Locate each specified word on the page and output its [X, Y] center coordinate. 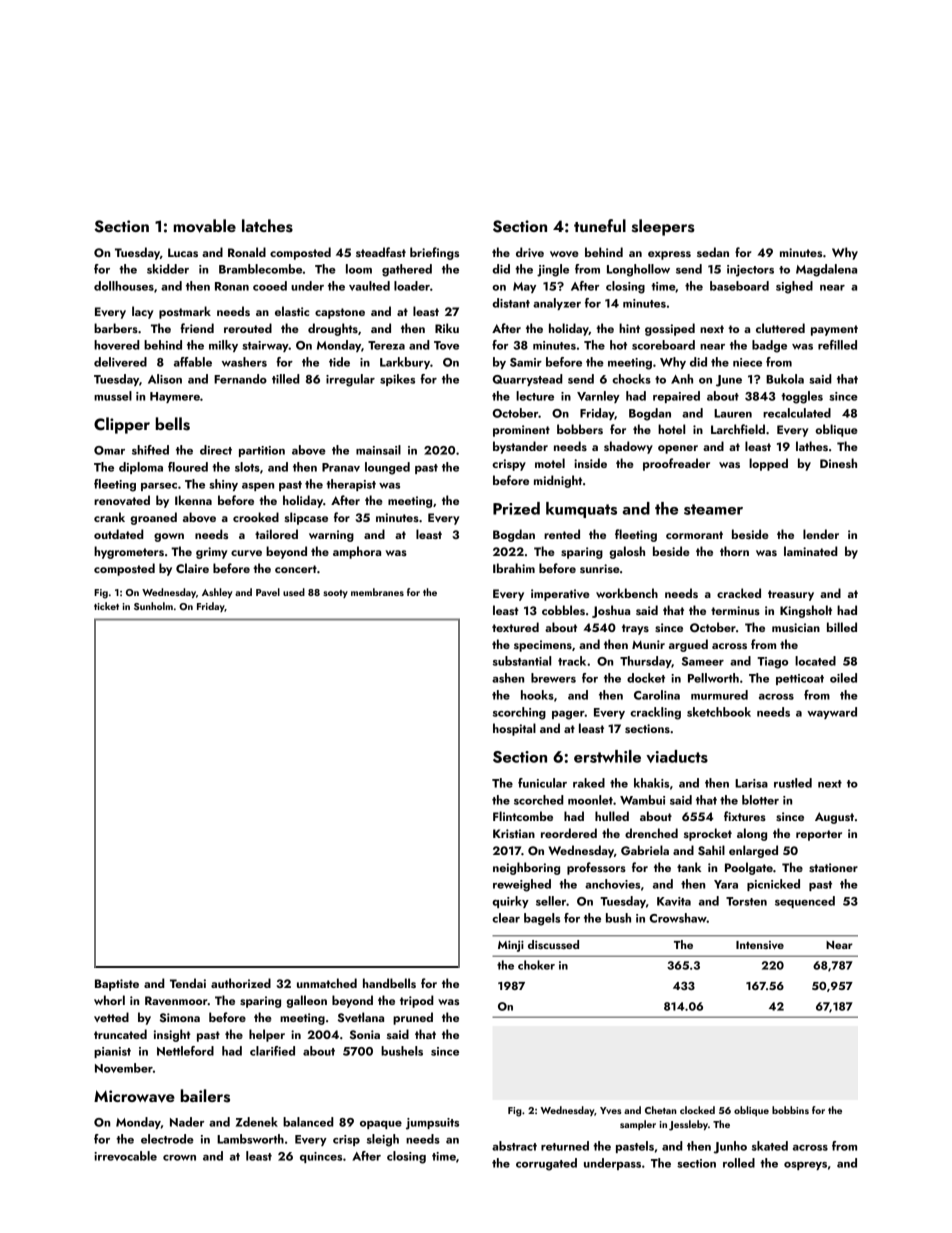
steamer [713, 509]
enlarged [753, 851]
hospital [514, 729]
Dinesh [838, 463]
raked [589, 783]
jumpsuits [432, 1124]
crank [109, 517]
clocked [697, 1110]
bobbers [580, 429]
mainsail [378, 450]
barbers [116, 328]
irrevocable [125, 1156]
